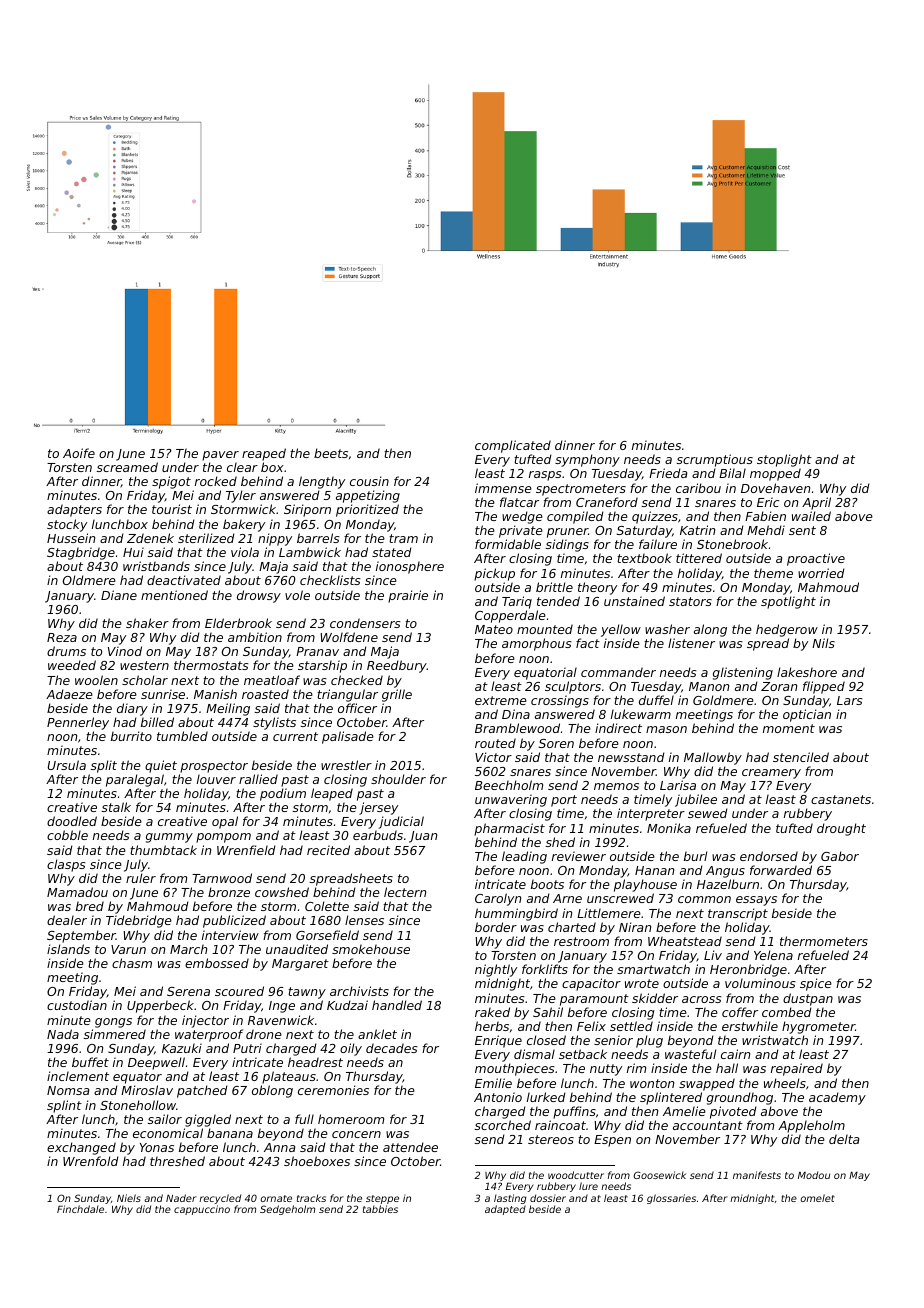 This page has height=1308, width=924. I want to click on prioritized, so click(367, 510).
